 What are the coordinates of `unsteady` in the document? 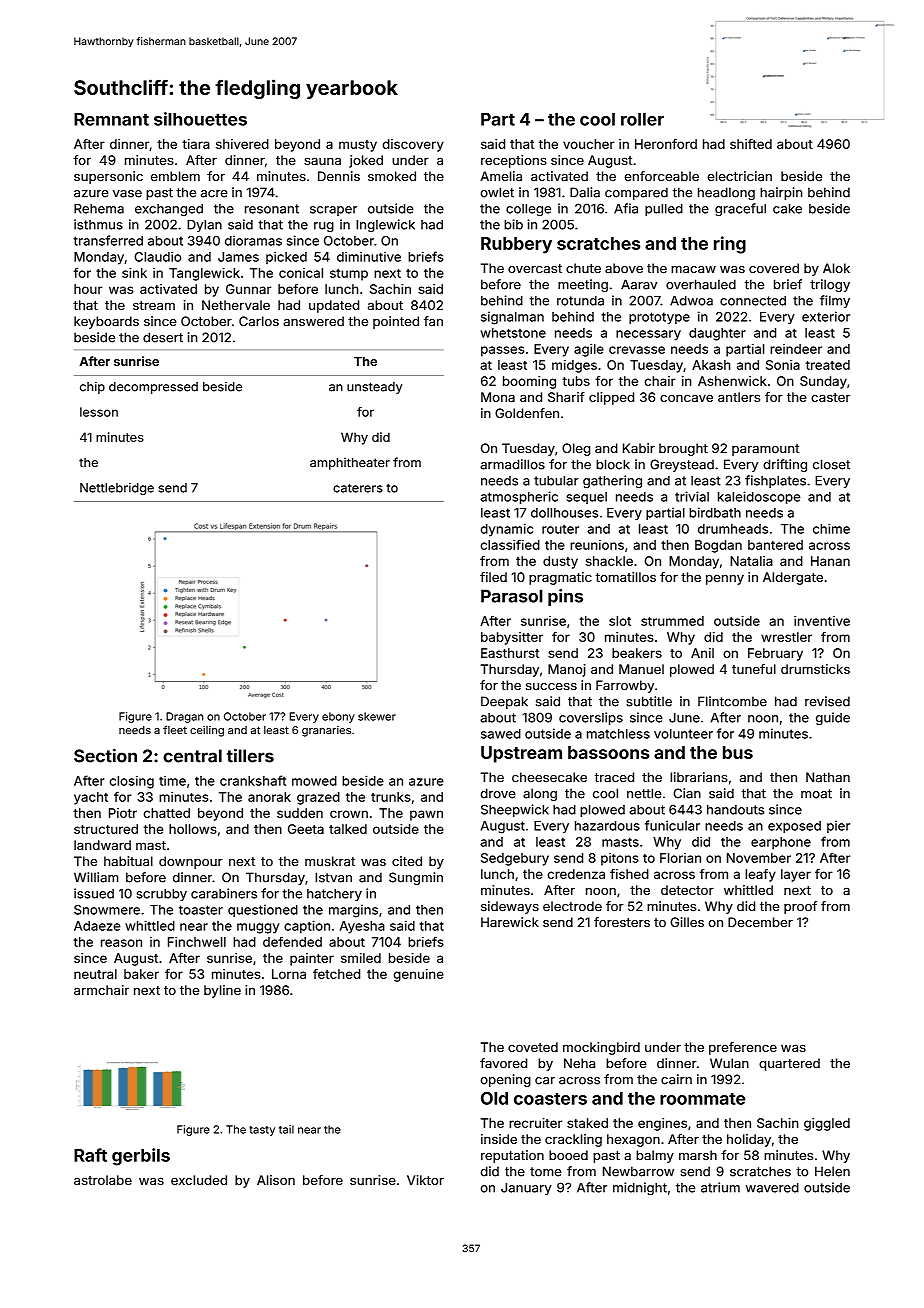 It's located at (375, 388).
